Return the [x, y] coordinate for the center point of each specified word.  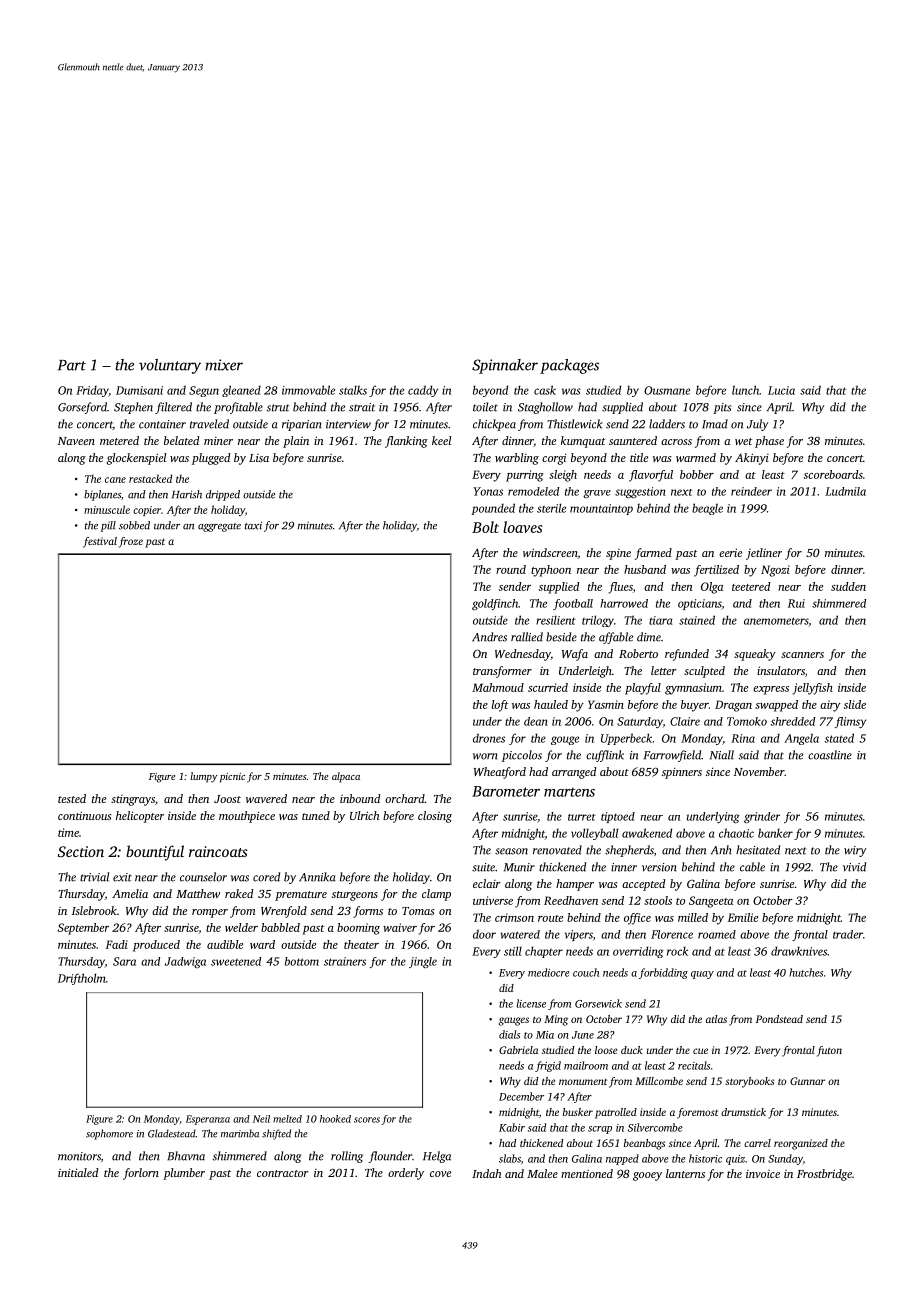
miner [218, 441]
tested [72, 798]
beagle [707, 509]
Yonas [488, 491]
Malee [542, 1173]
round [511, 569]
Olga [712, 588]
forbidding [663, 973]
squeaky [755, 655]
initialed [78, 1172]
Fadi [117, 944]
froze [131, 542]
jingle [423, 962]
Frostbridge [824, 1175]
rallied [527, 637]
